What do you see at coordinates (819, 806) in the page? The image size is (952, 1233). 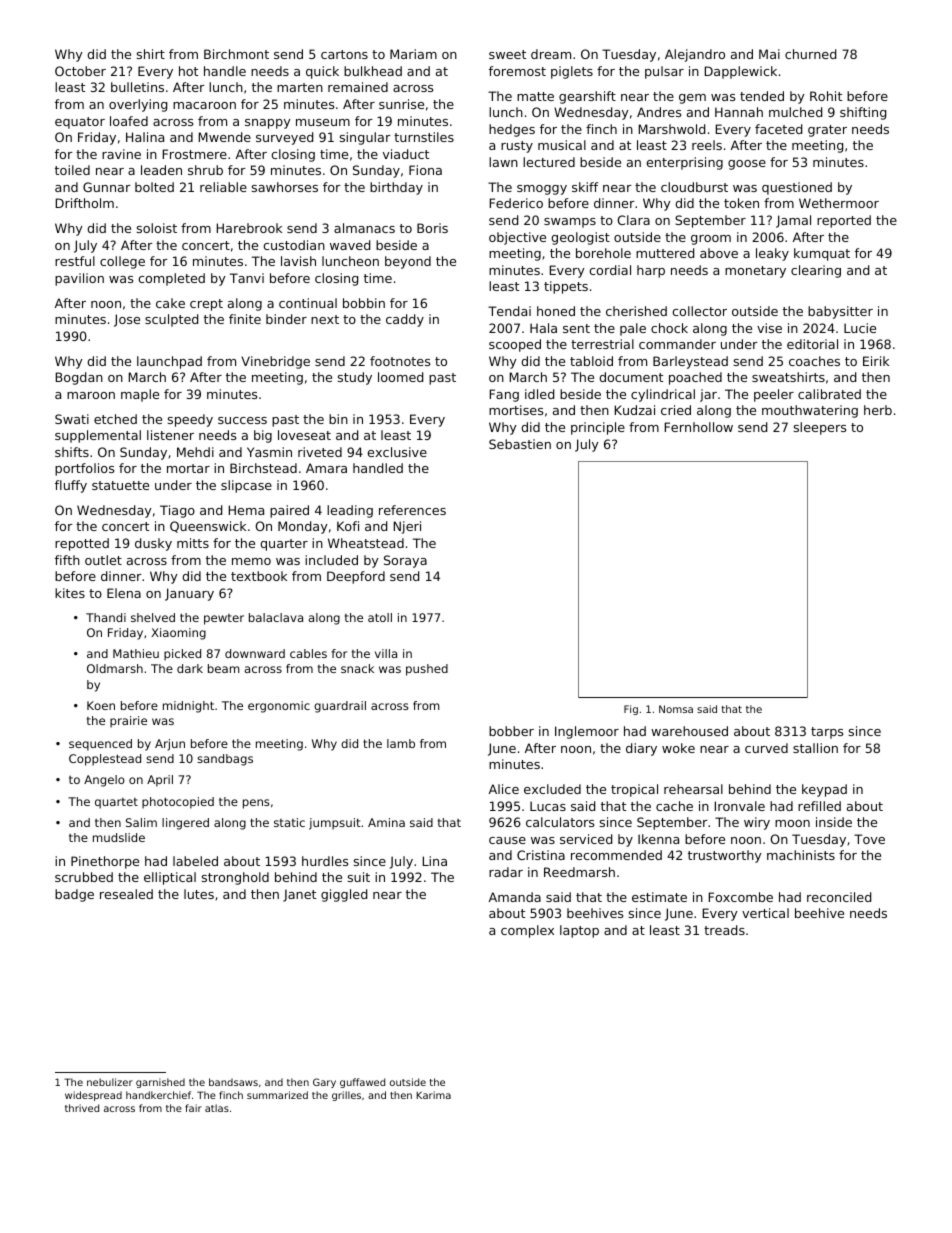 I see `refilled` at bounding box center [819, 806].
